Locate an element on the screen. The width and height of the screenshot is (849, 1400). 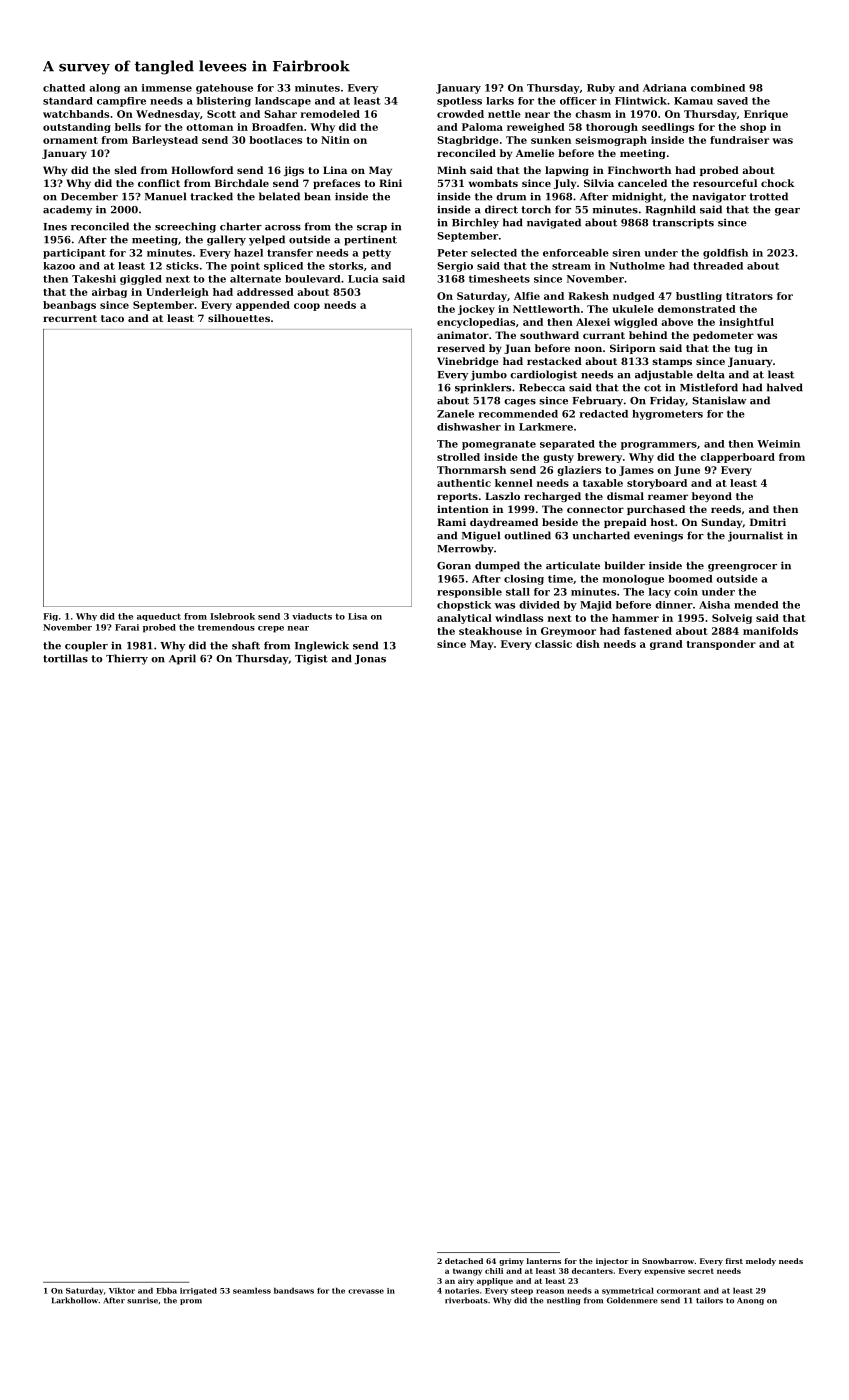
injector is located at coordinates (612, 1262).
